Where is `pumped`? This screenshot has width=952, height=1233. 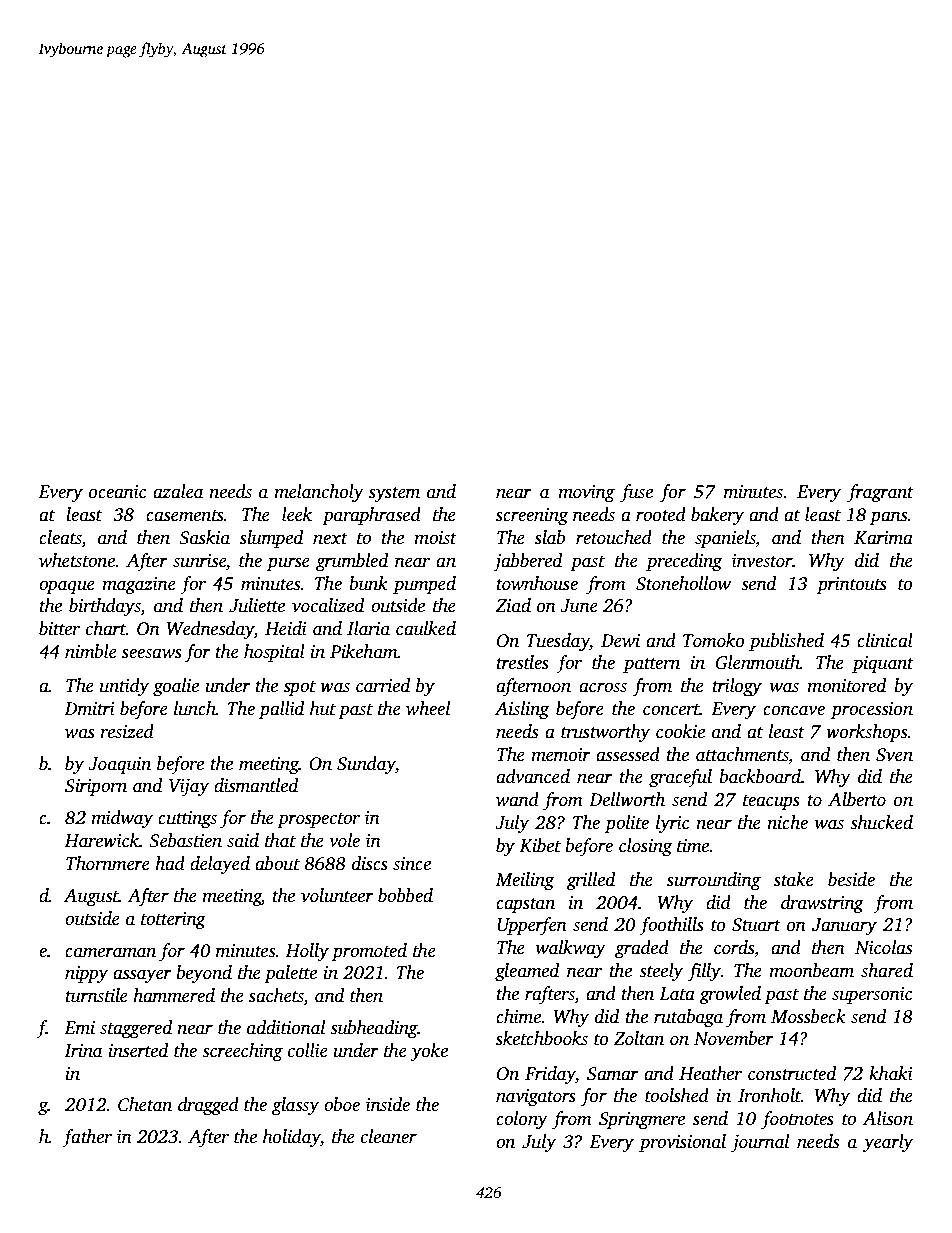
pumped is located at coordinates (424, 585).
